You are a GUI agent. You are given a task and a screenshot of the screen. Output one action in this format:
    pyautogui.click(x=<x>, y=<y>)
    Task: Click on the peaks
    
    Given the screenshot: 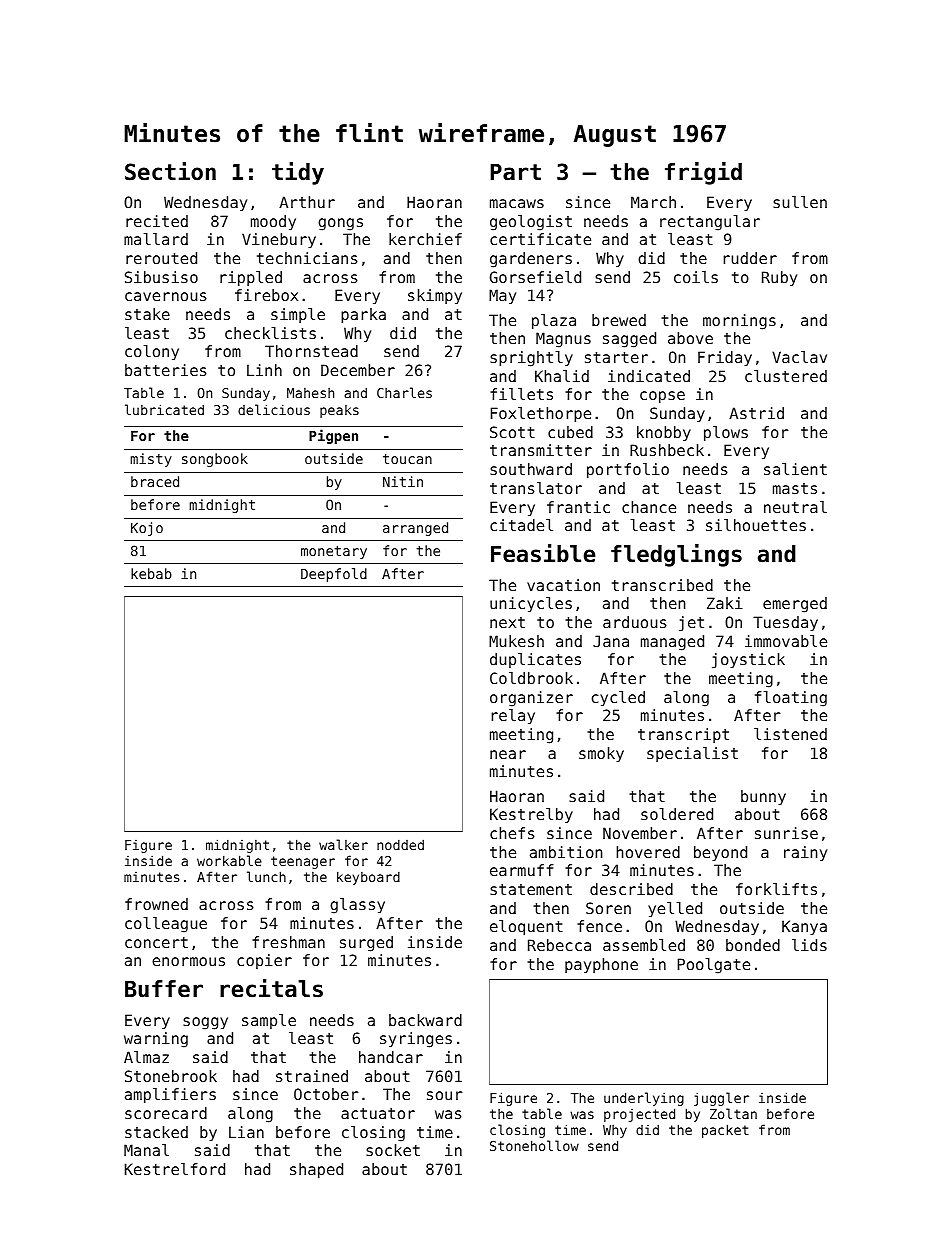 What is the action you would take?
    pyautogui.click(x=339, y=411)
